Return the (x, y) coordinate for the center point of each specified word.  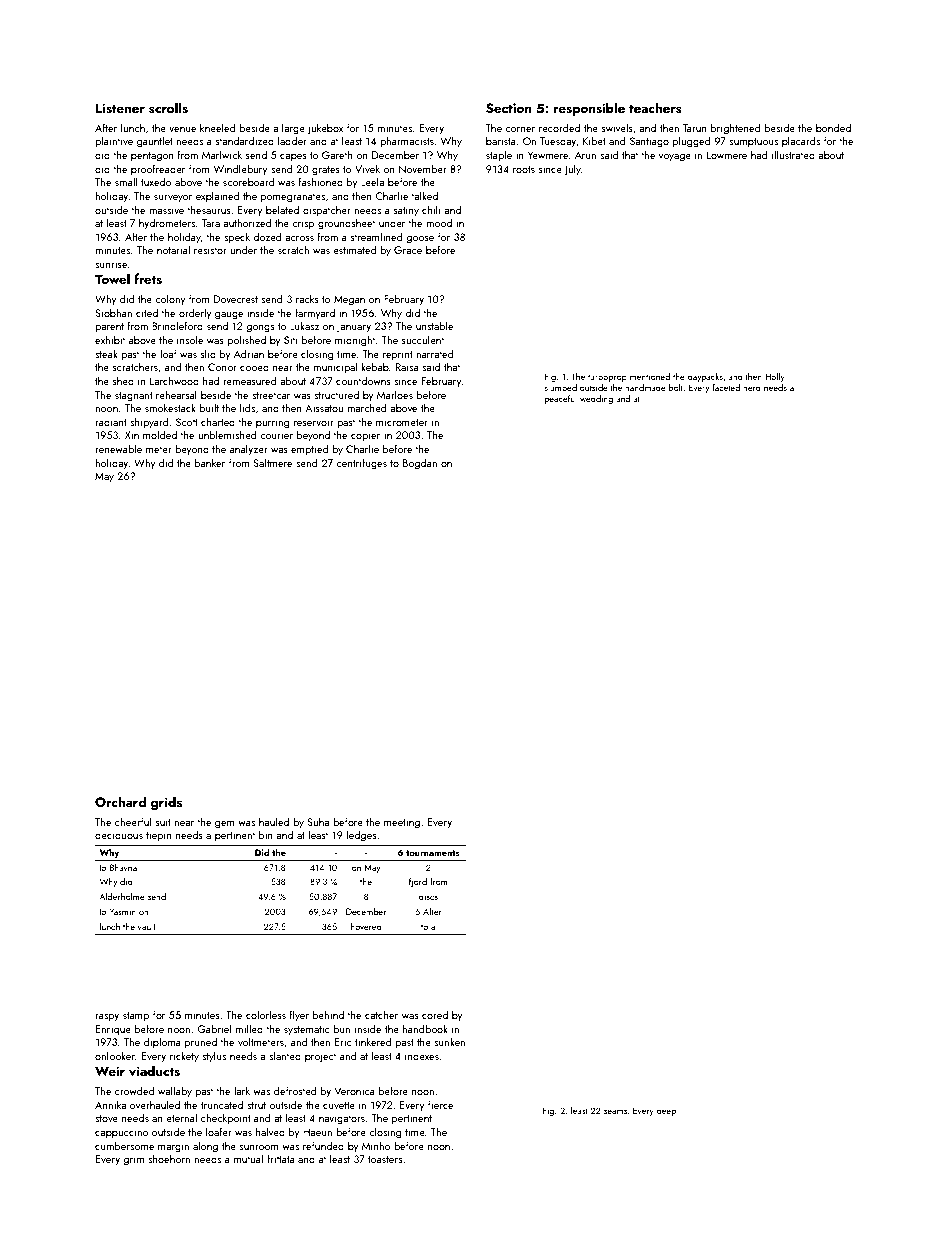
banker (210, 462)
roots (524, 169)
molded (160, 434)
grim (133, 1160)
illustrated (793, 154)
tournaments (433, 853)
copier (365, 436)
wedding (596, 399)
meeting (402, 823)
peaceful (561, 399)
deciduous (119, 835)
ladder (292, 140)
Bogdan (420, 464)
